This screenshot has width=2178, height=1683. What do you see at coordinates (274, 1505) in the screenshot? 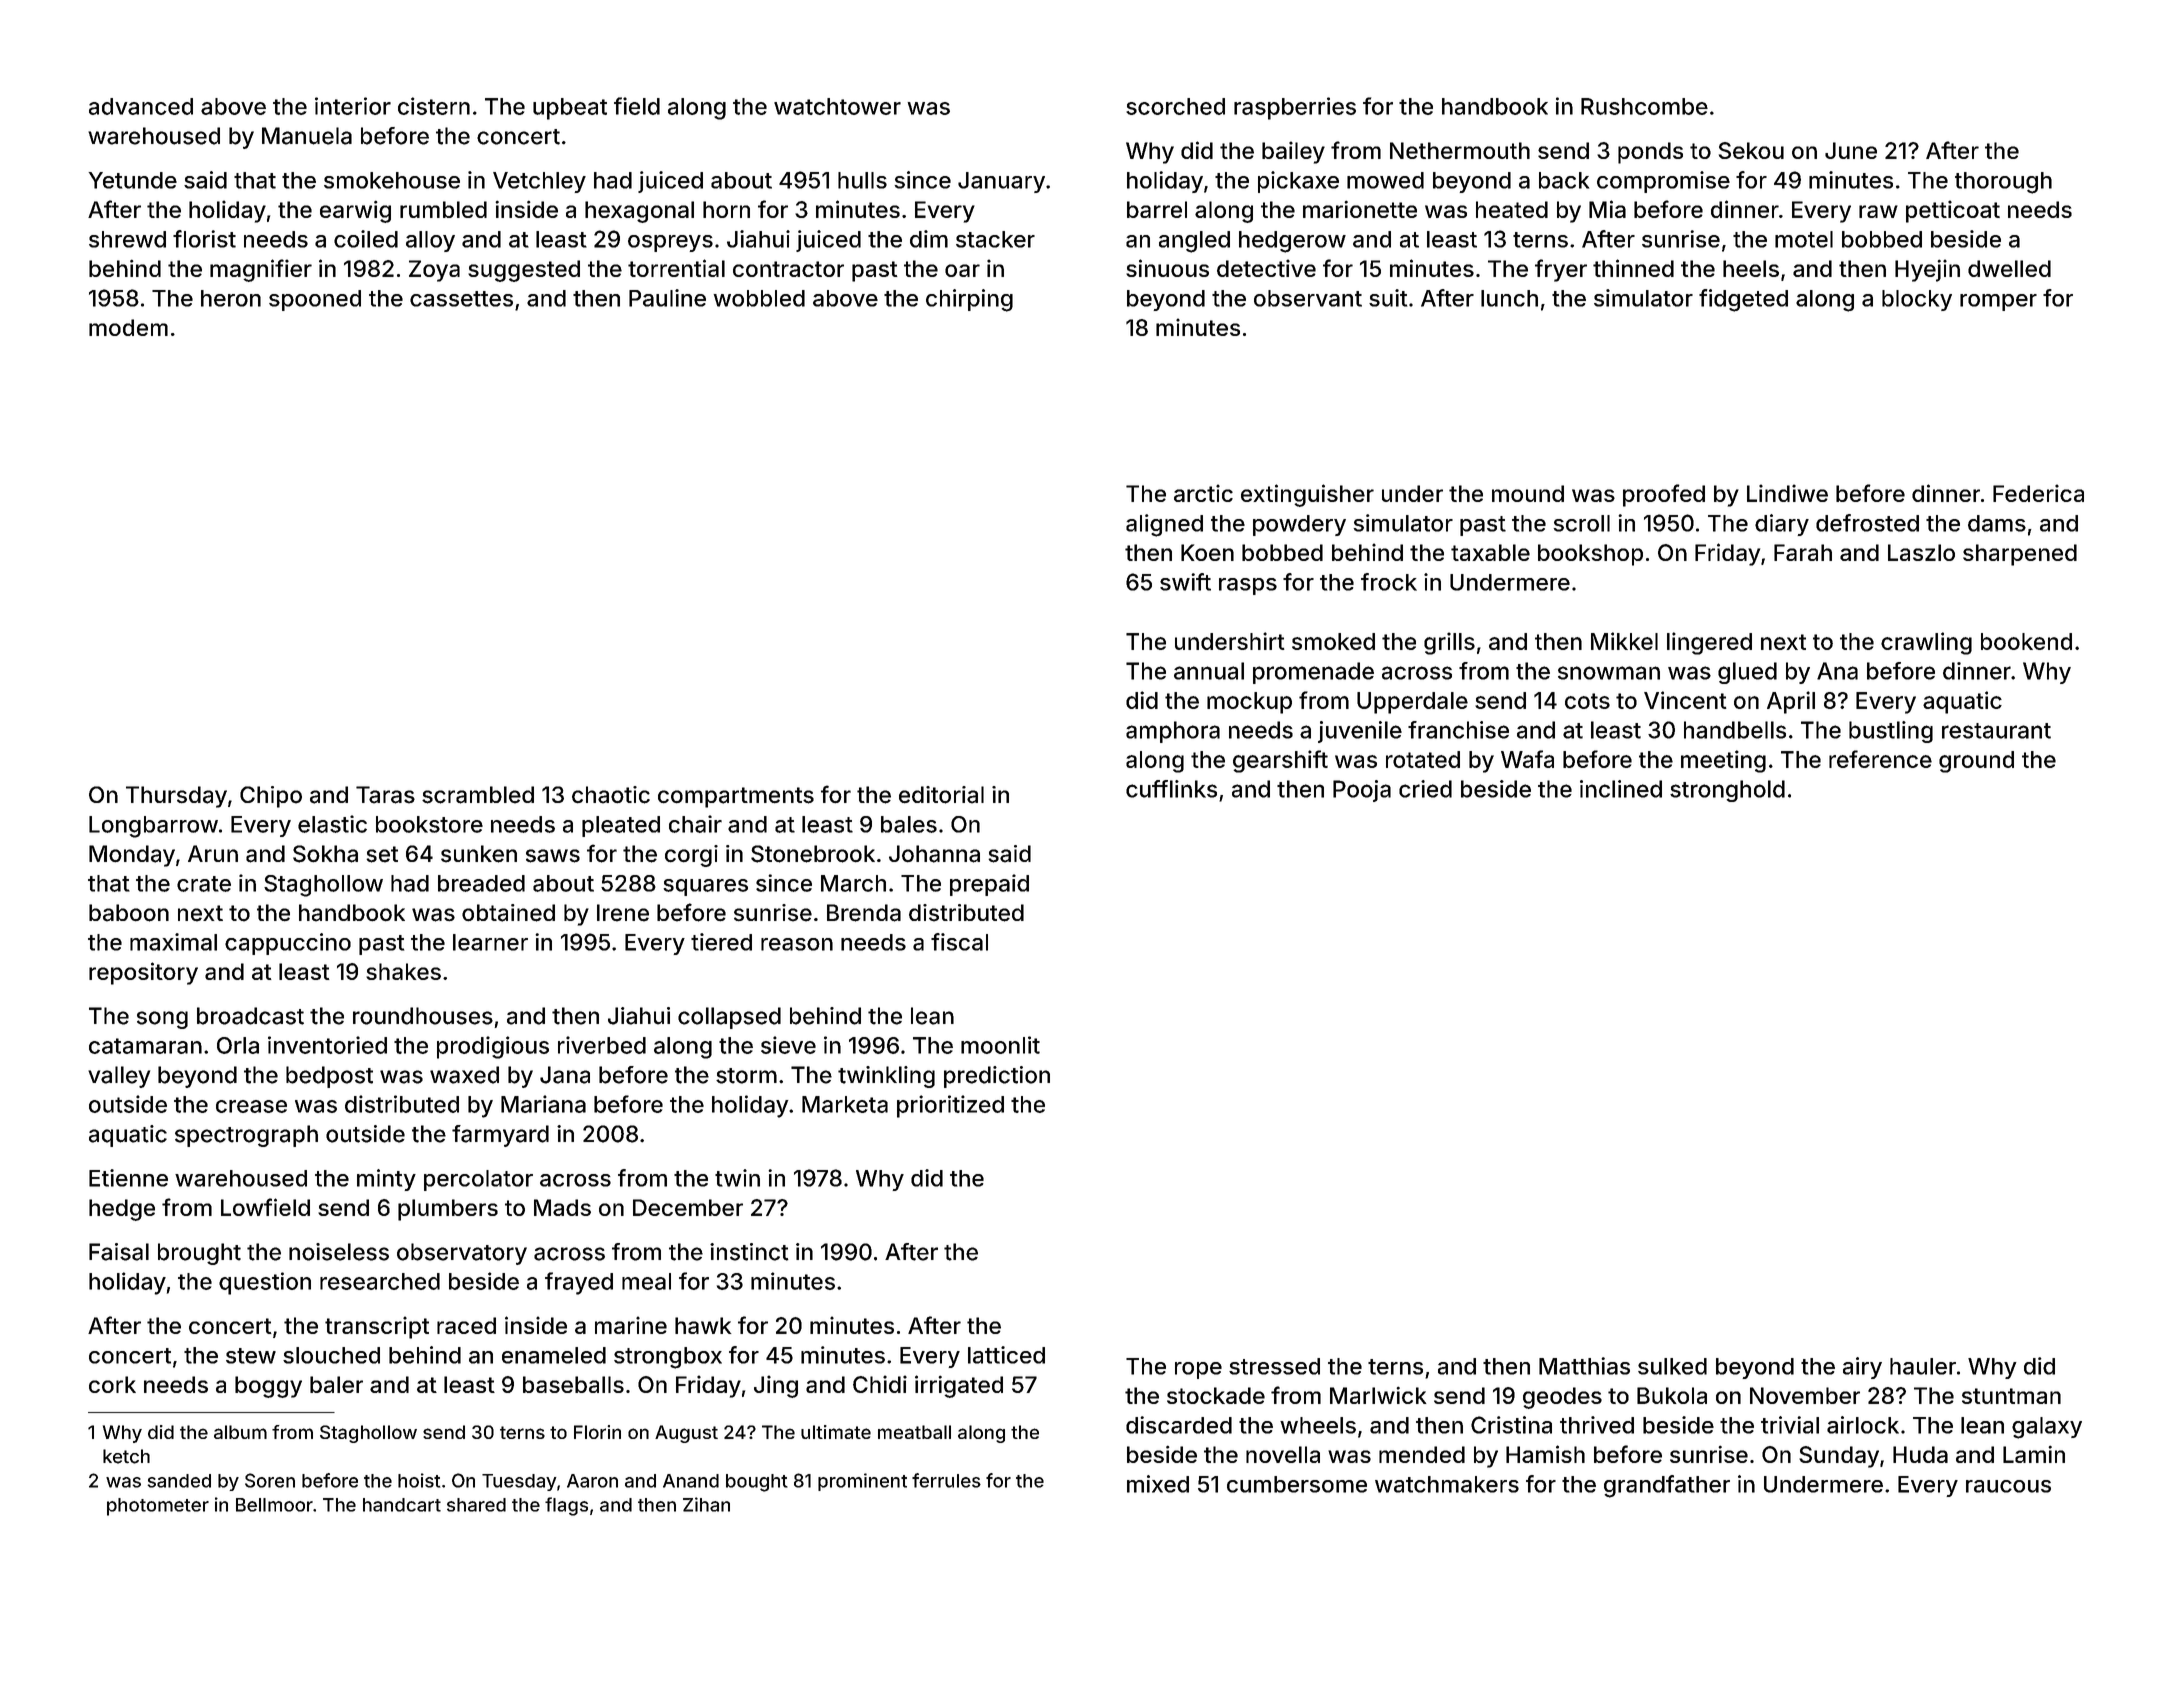
I see `Bellmoor` at bounding box center [274, 1505].
